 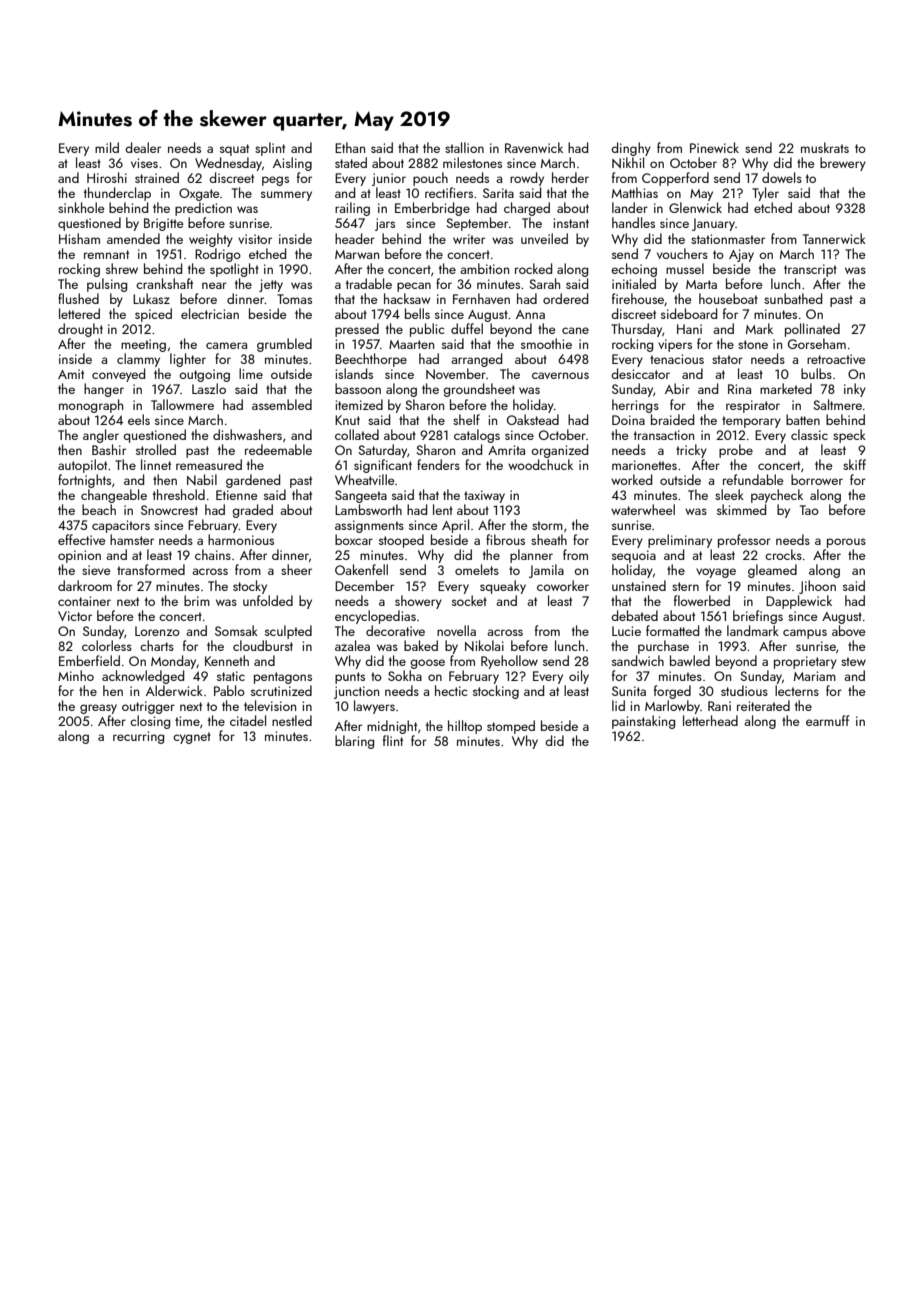 I want to click on recurring, so click(x=138, y=737).
